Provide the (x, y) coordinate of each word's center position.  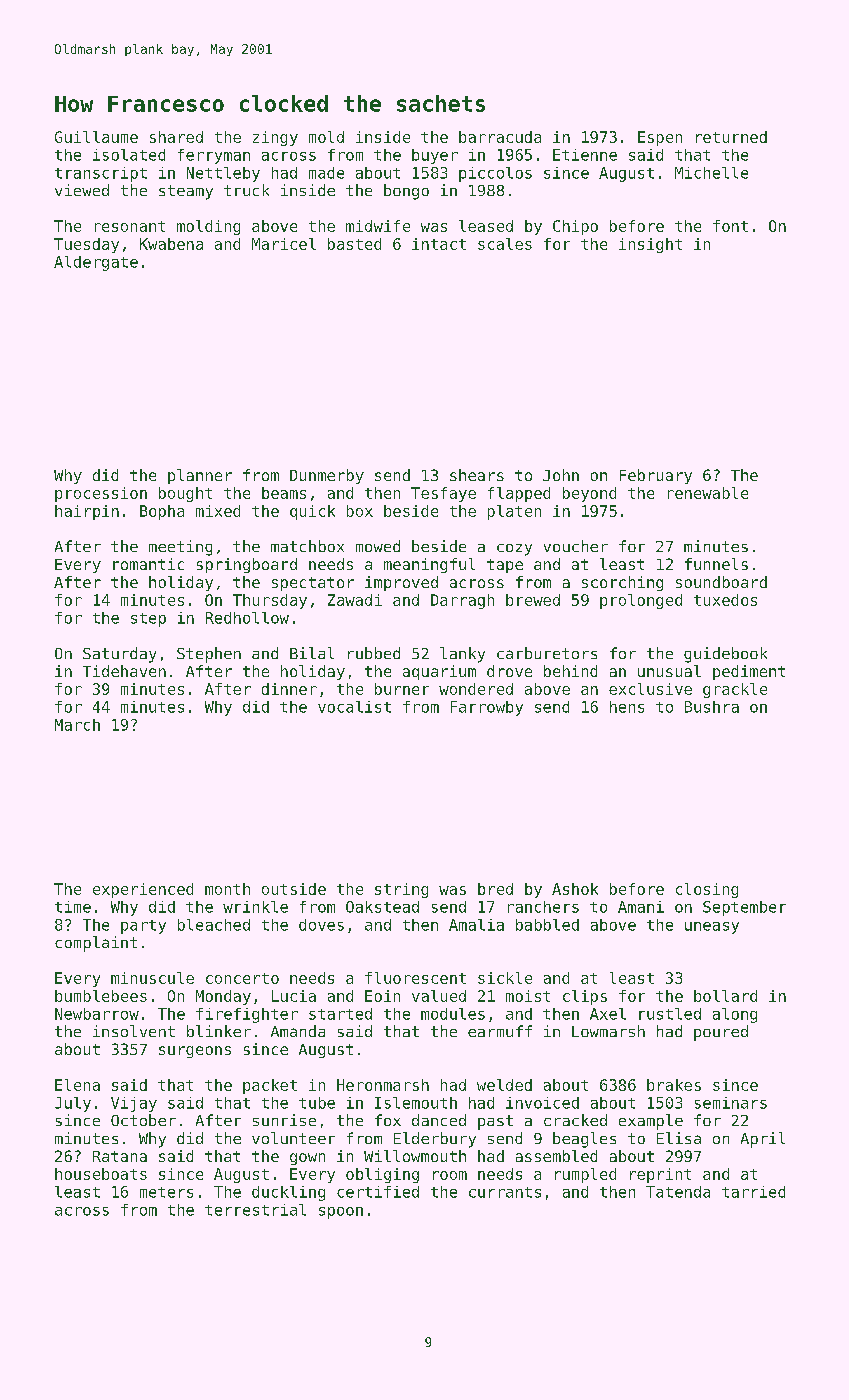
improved (401, 583)
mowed (378, 546)
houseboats (101, 1174)
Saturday (119, 655)
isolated (129, 155)
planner (200, 476)
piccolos (495, 174)
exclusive (650, 689)
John (561, 475)
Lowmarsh (608, 1031)
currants (505, 1192)
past (495, 1122)
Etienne (585, 155)
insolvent (134, 1031)
